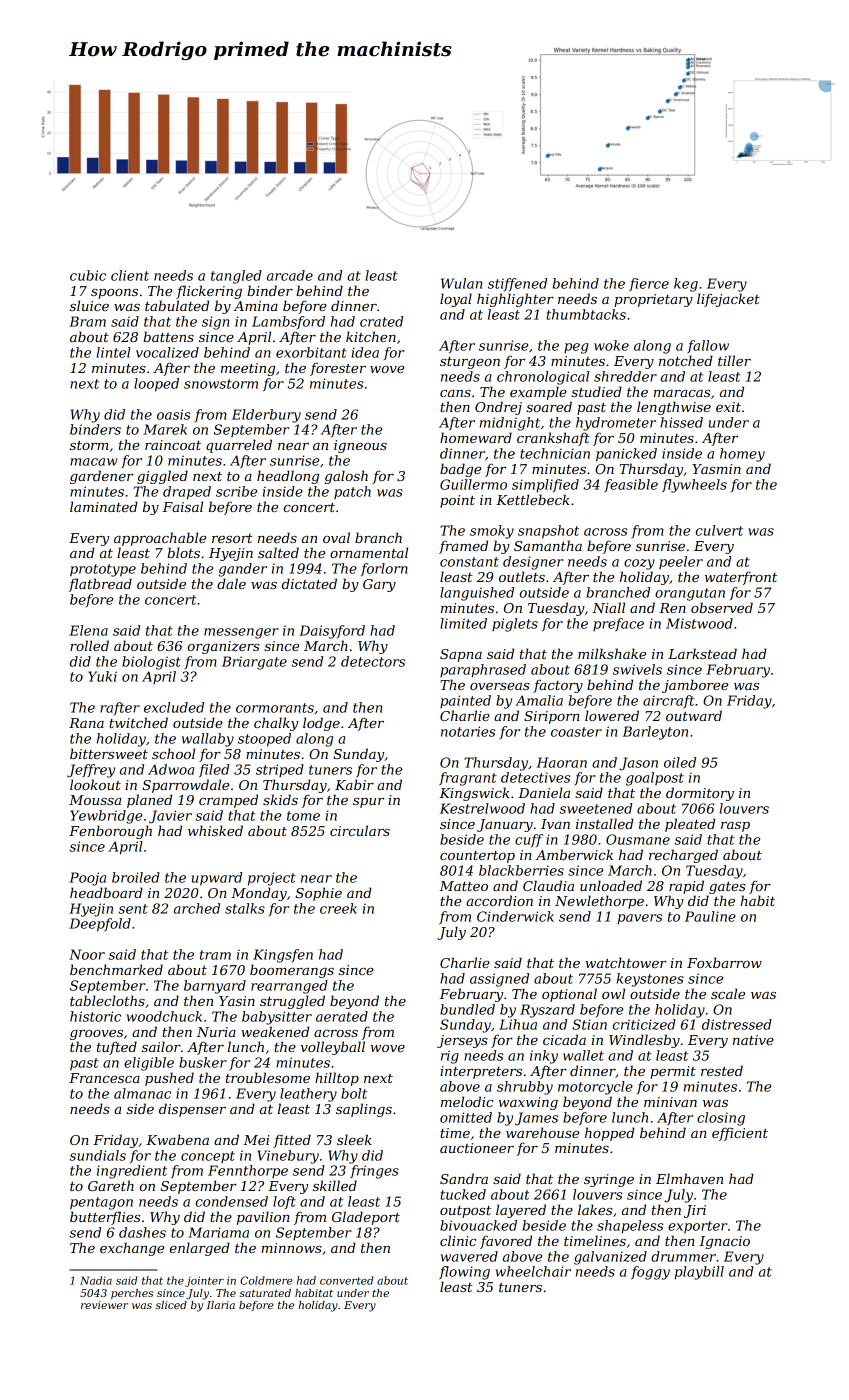 Image resolution: width=849 pixels, height=1400 pixels. What do you see at coordinates (610, 1258) in the document?
I see `galvanized` at bounding box center [610, 1258].
